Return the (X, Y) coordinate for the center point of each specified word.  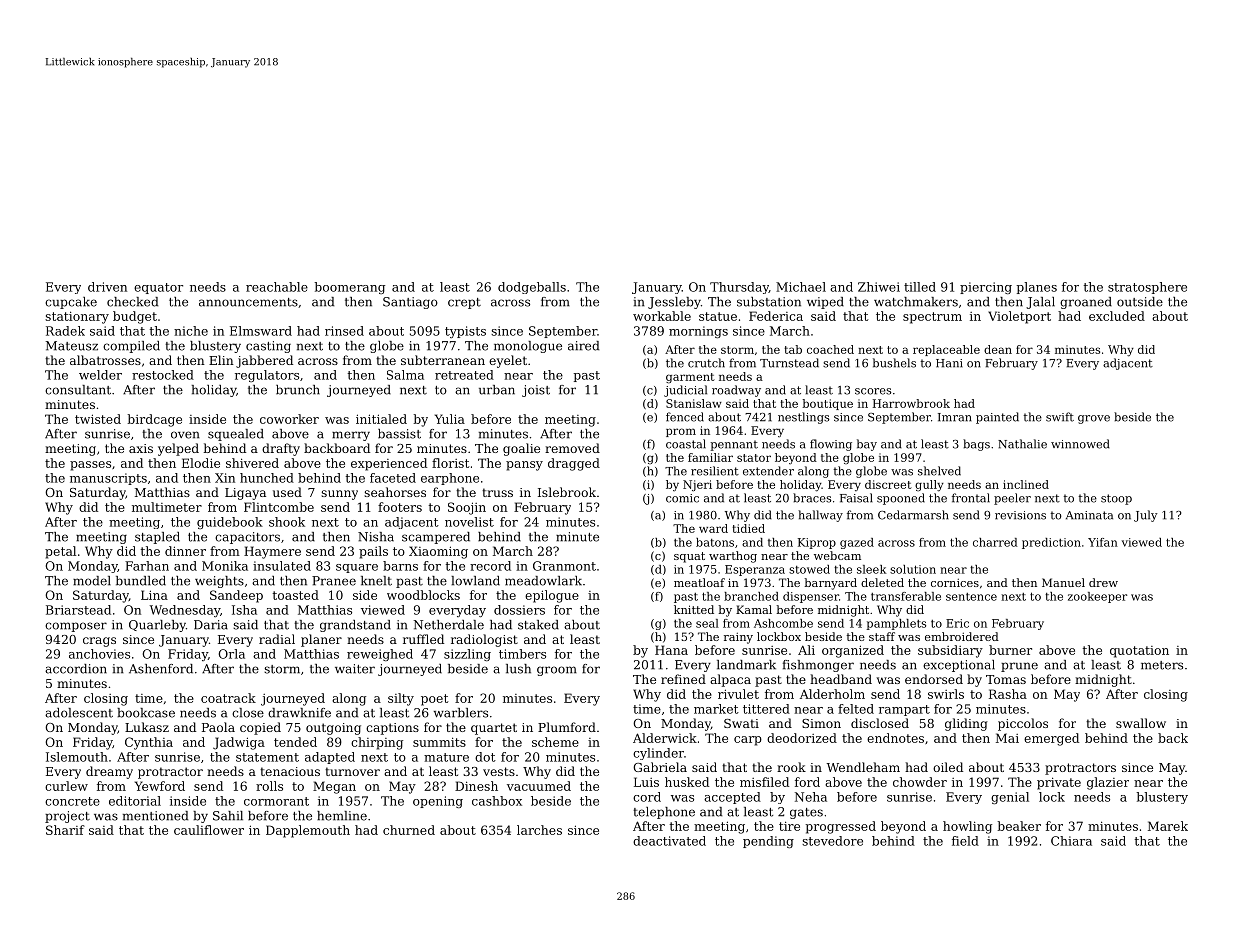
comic (682, 498)
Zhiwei (879, 287)
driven (107, 287)
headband (841, 679)
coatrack (228, 698)
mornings (698, 332)
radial (277, 639)
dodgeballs (532, 288)
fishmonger (818, 666)
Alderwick (665, 738)
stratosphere (1147, 288)
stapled (157, 538)
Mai (1007, 738)
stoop (1116, 499)
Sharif (65, 830)
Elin (221, 360)
